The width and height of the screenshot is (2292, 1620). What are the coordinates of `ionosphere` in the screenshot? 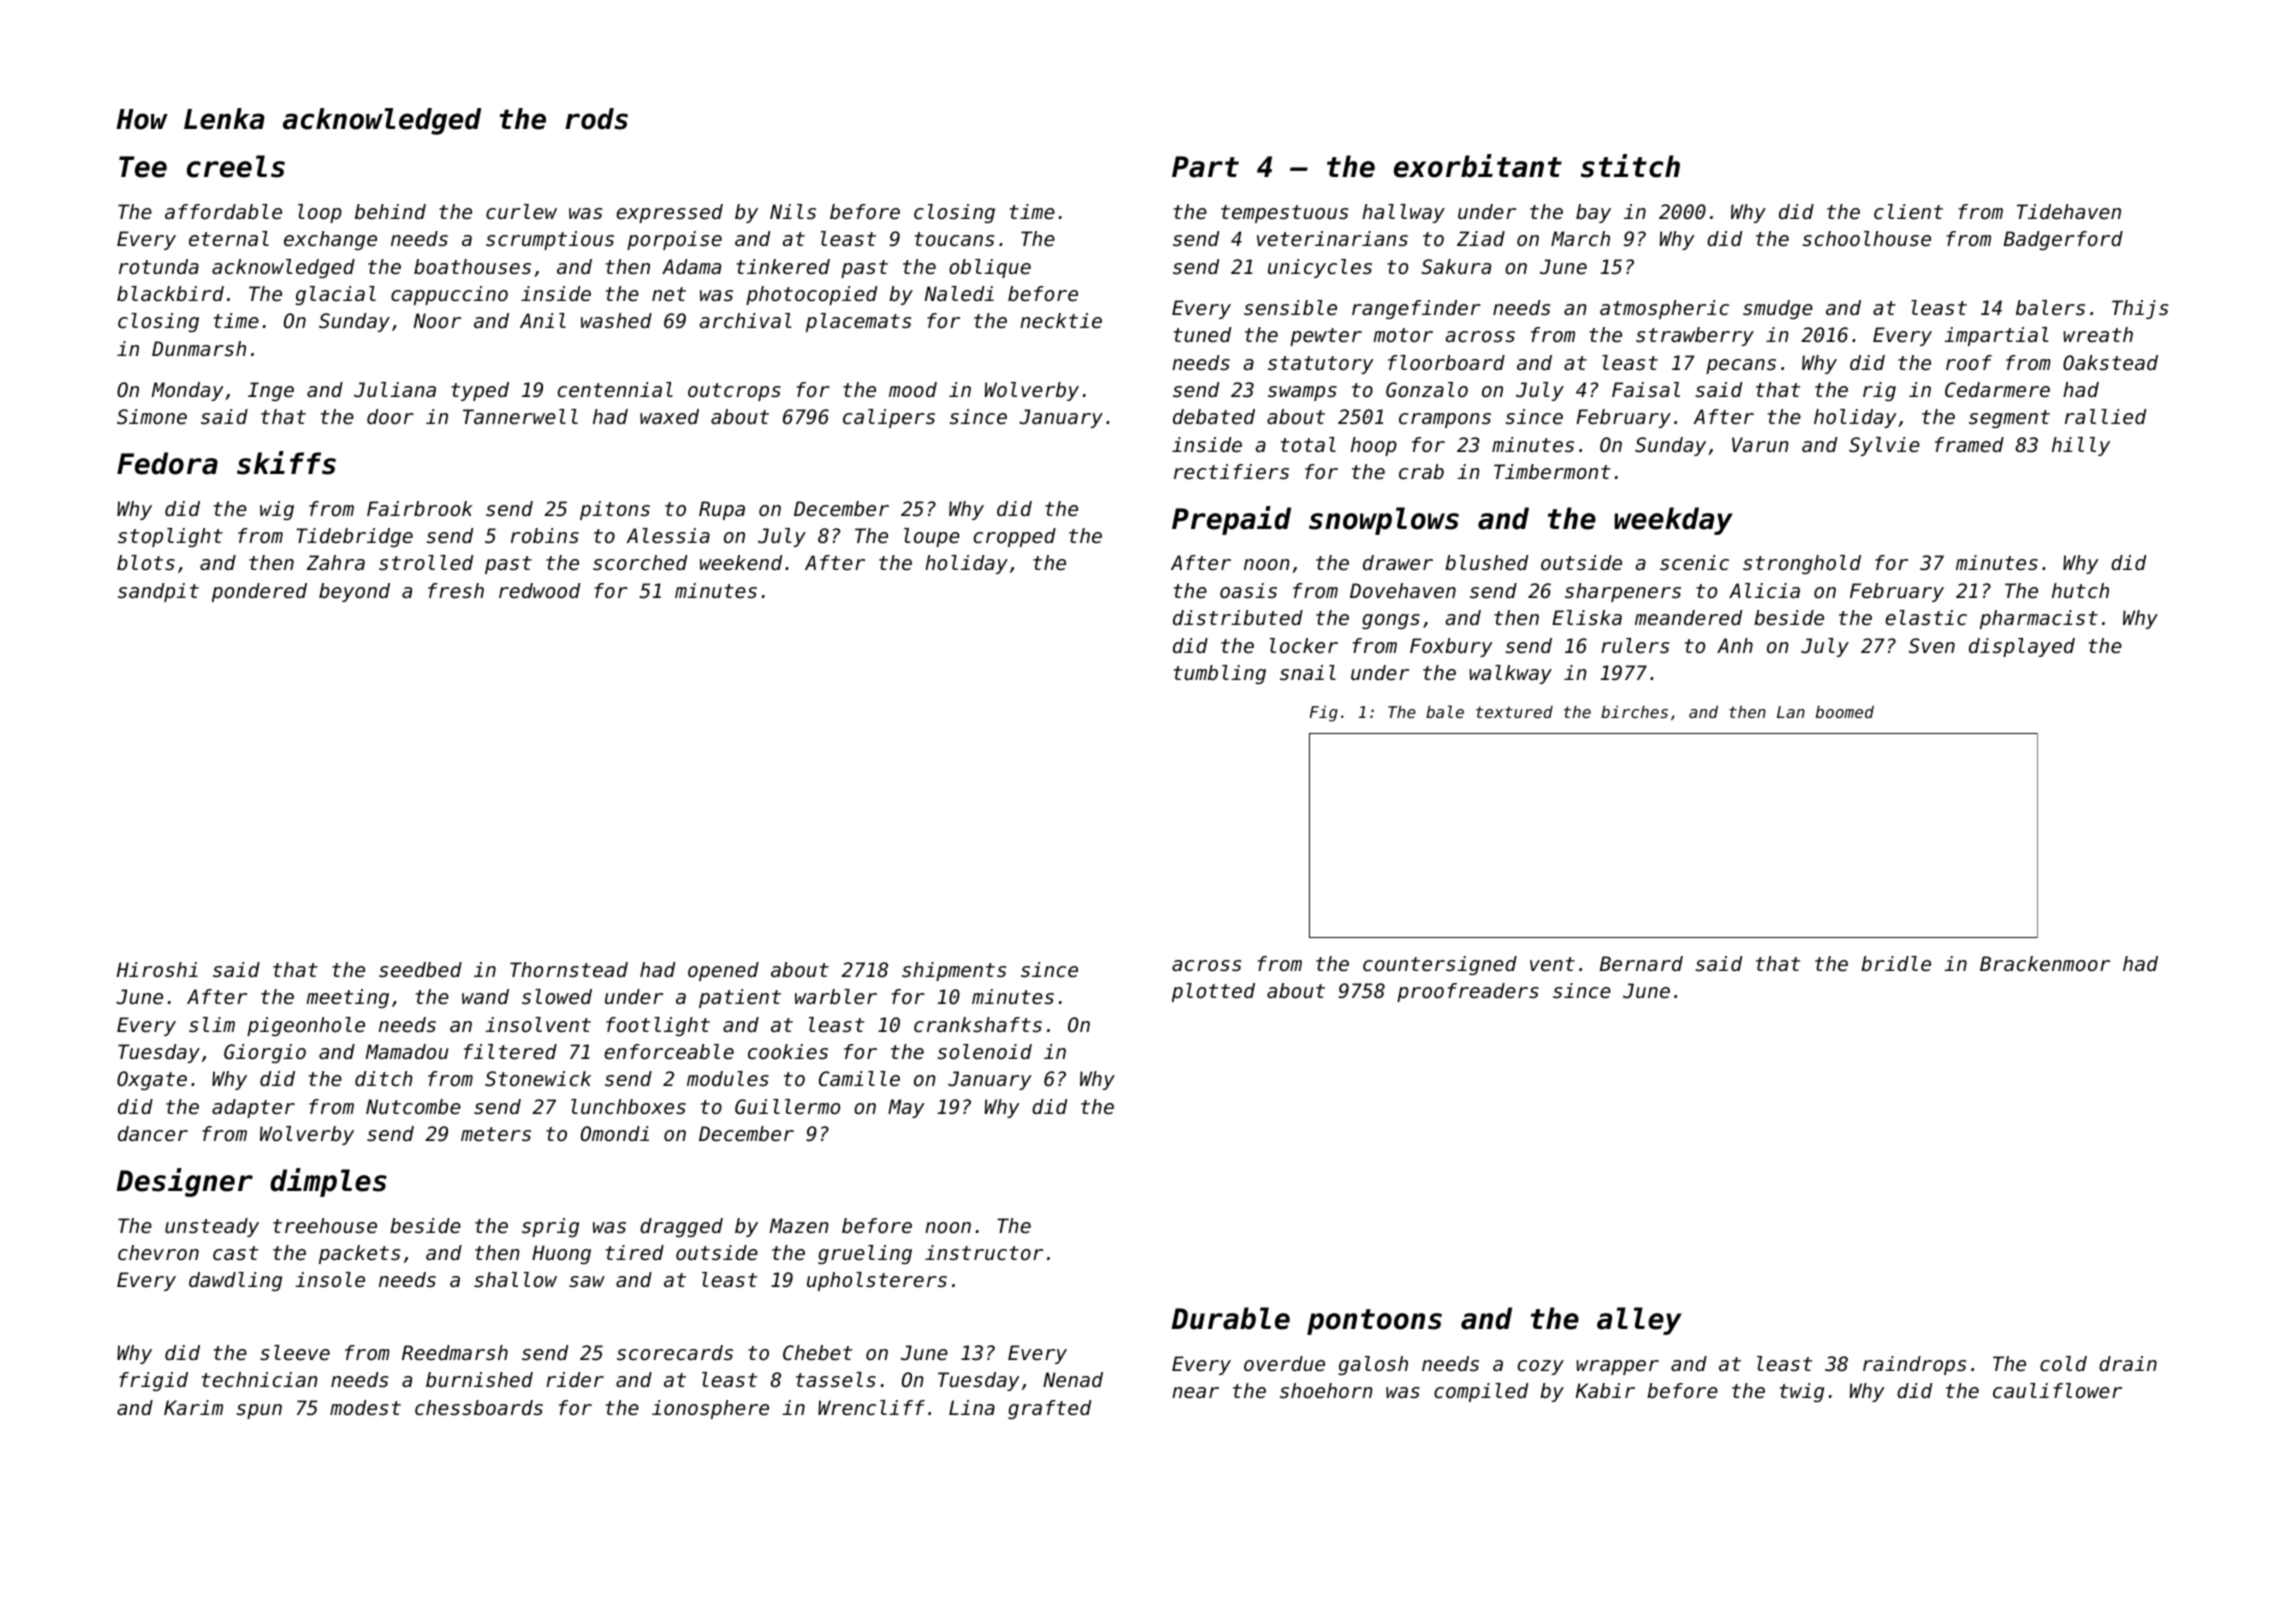 It's located at (710, 1409).
